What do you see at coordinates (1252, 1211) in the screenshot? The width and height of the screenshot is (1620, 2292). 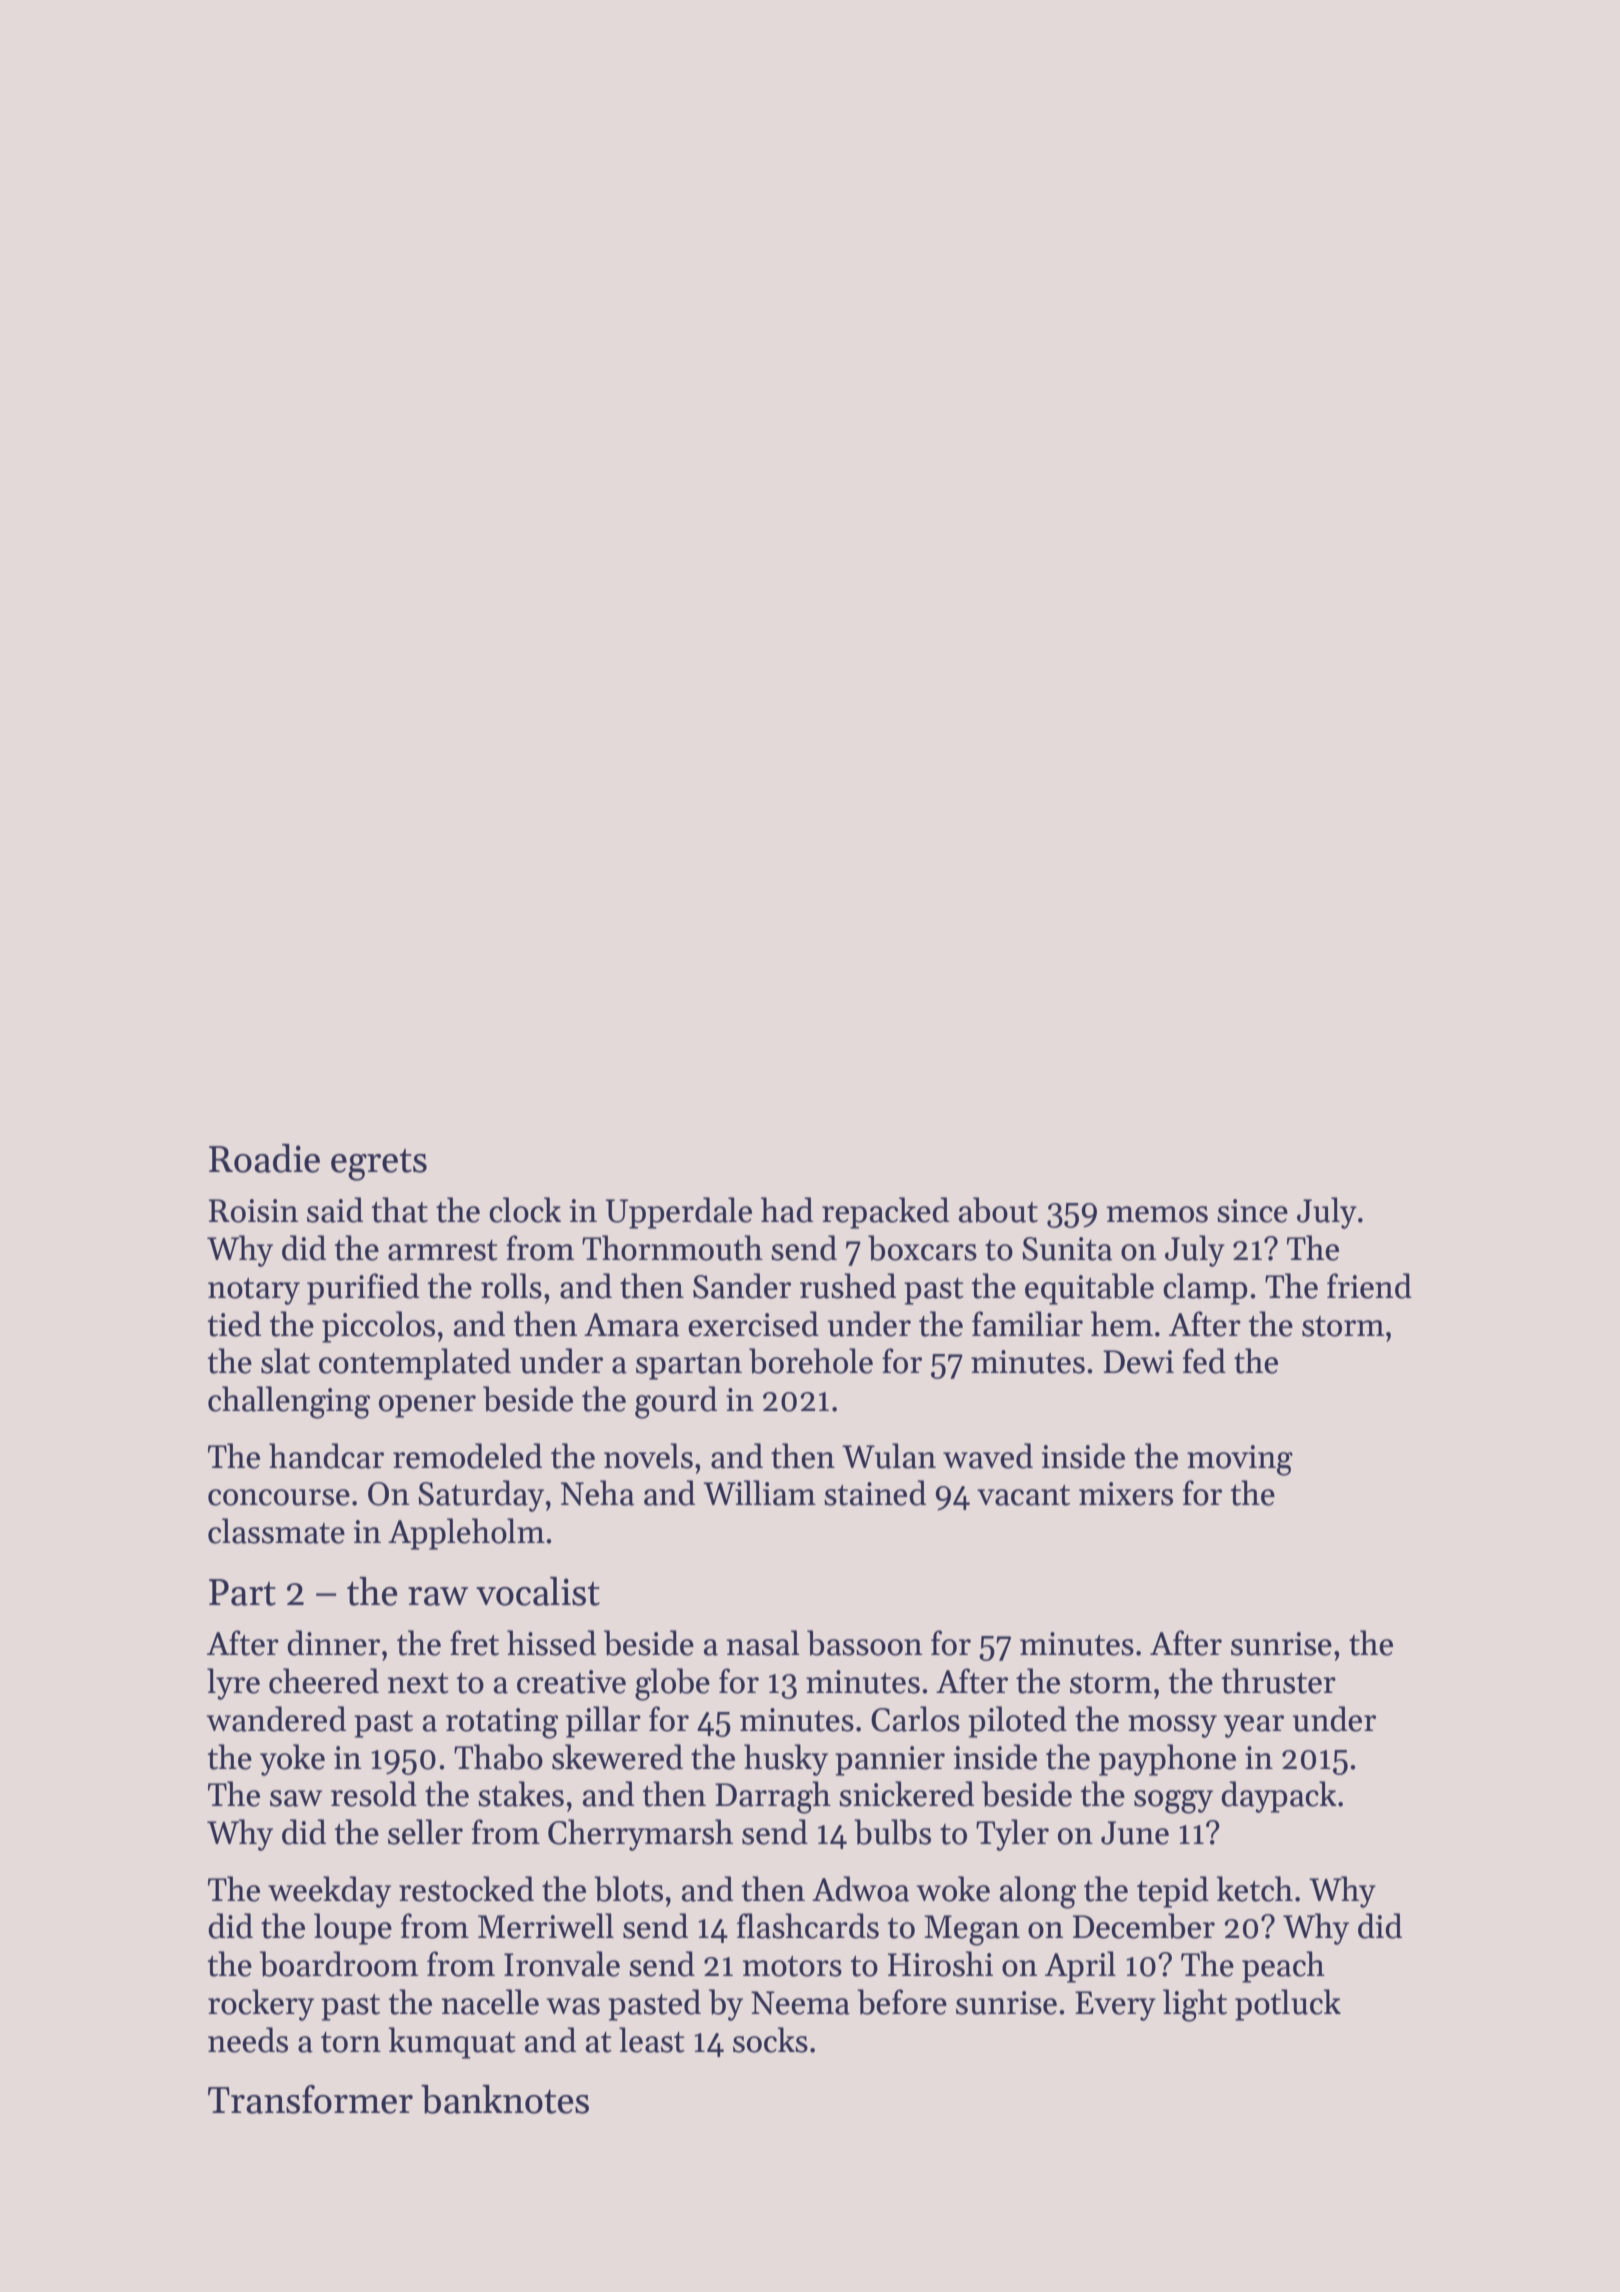 I see `since` at bounding box center [1252, 1211].
